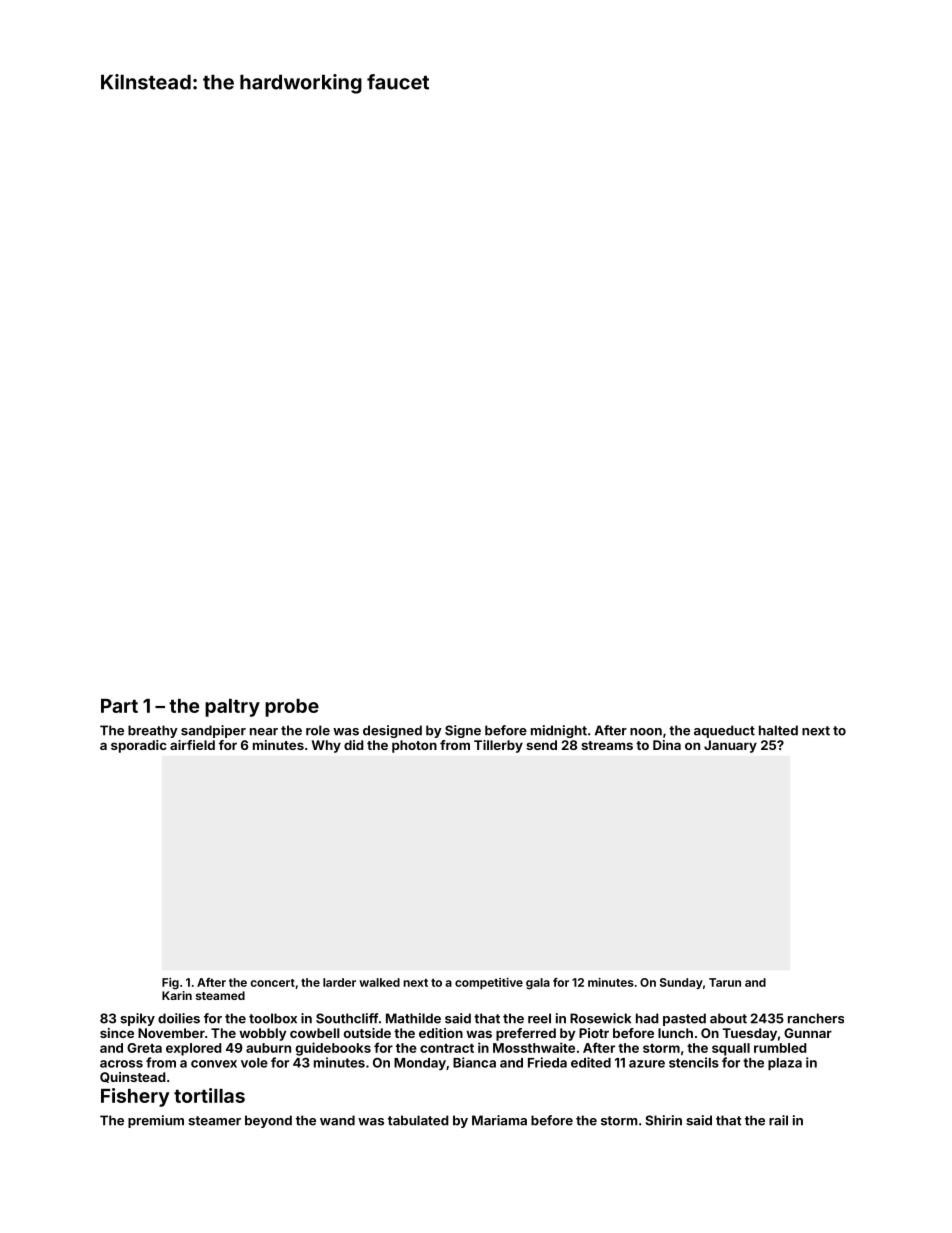  What do you see at coordinates (139, 746) in the document?
I see `sporadic` at bounding box center [139, 746].
